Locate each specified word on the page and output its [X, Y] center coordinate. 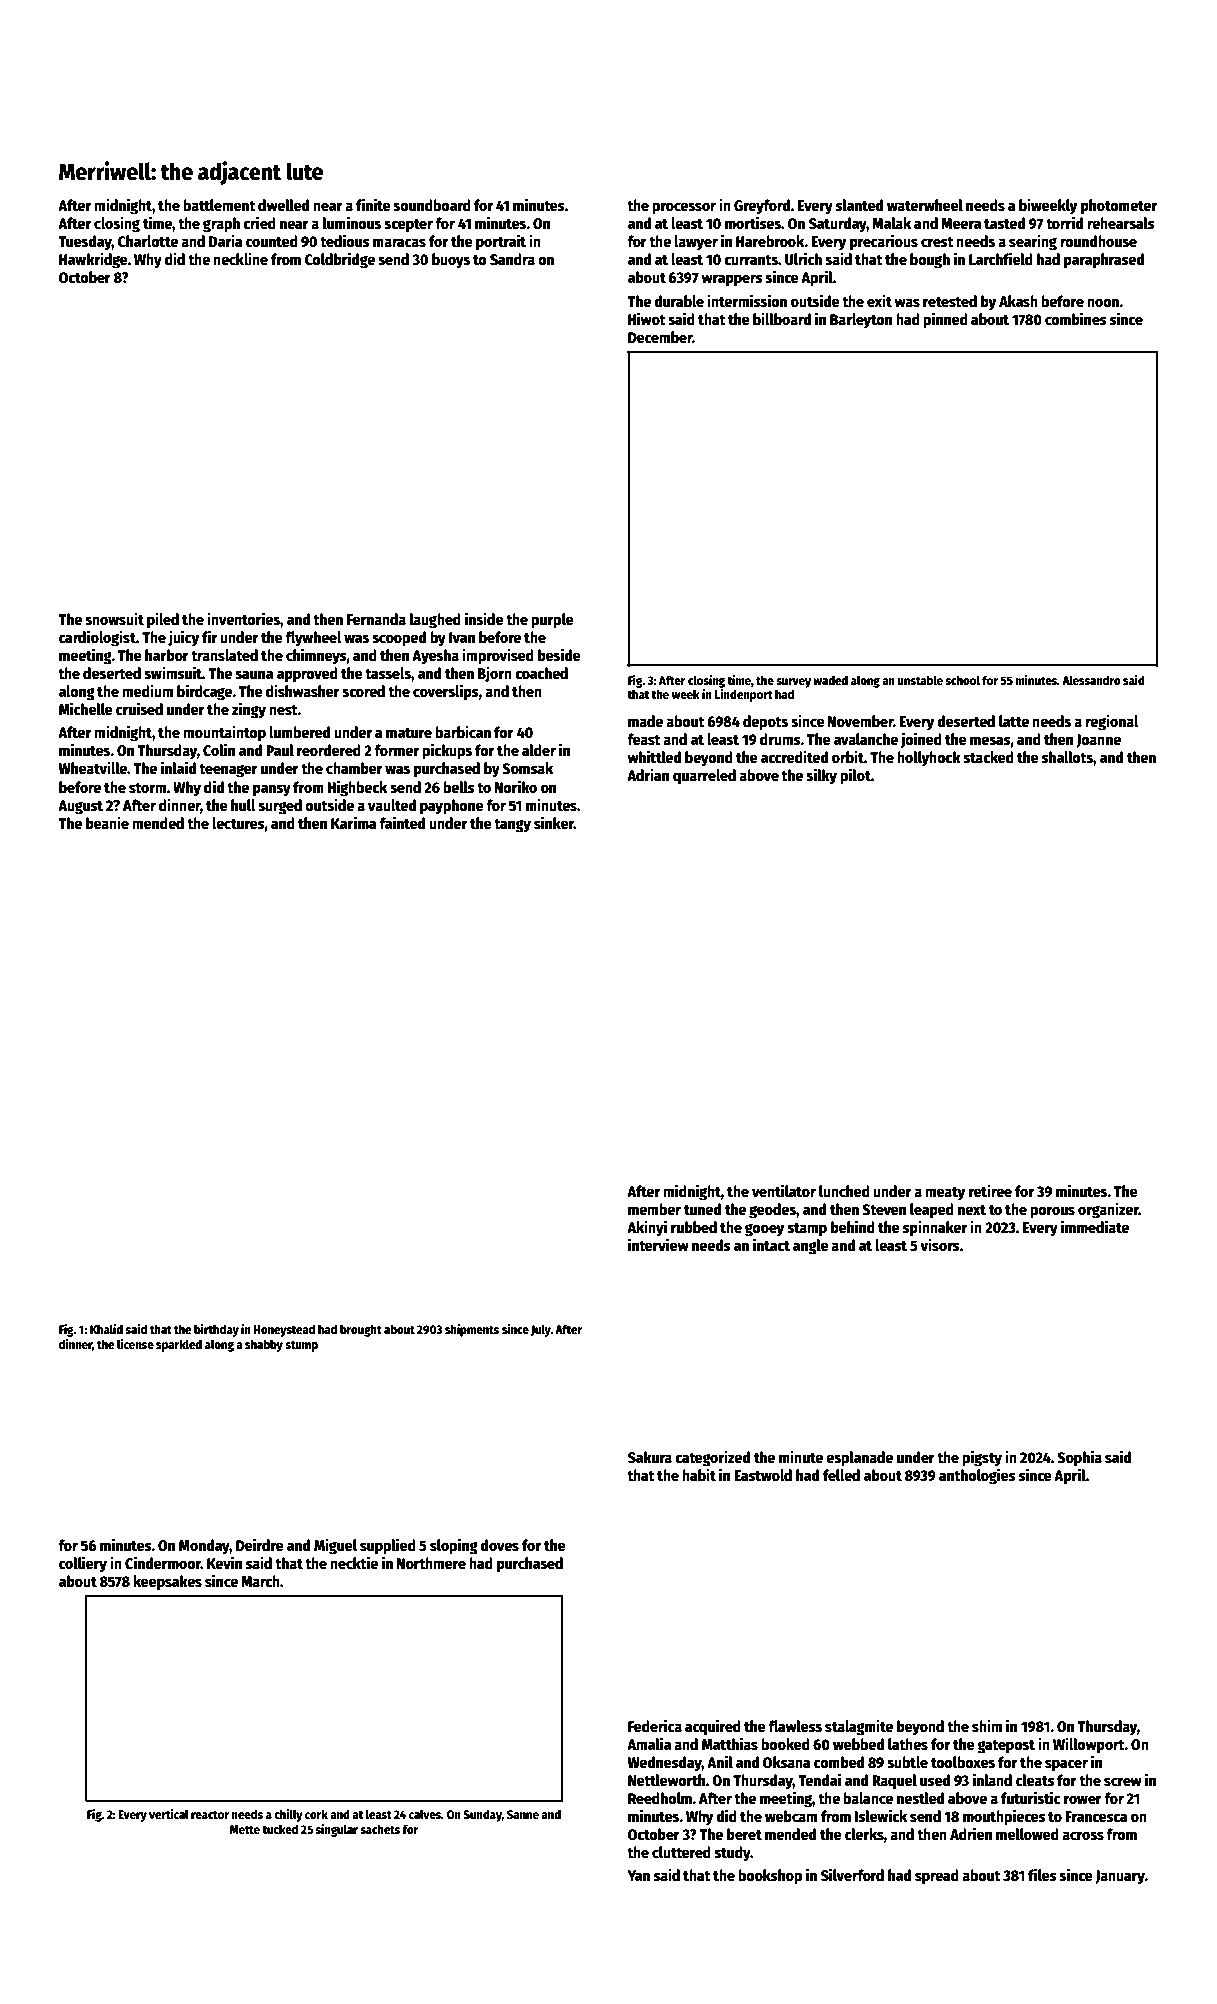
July [541, 1330]
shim [987, 1725]
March [260, 1581]
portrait [501, 242]
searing [1033, 242]
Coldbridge [340, 260]
